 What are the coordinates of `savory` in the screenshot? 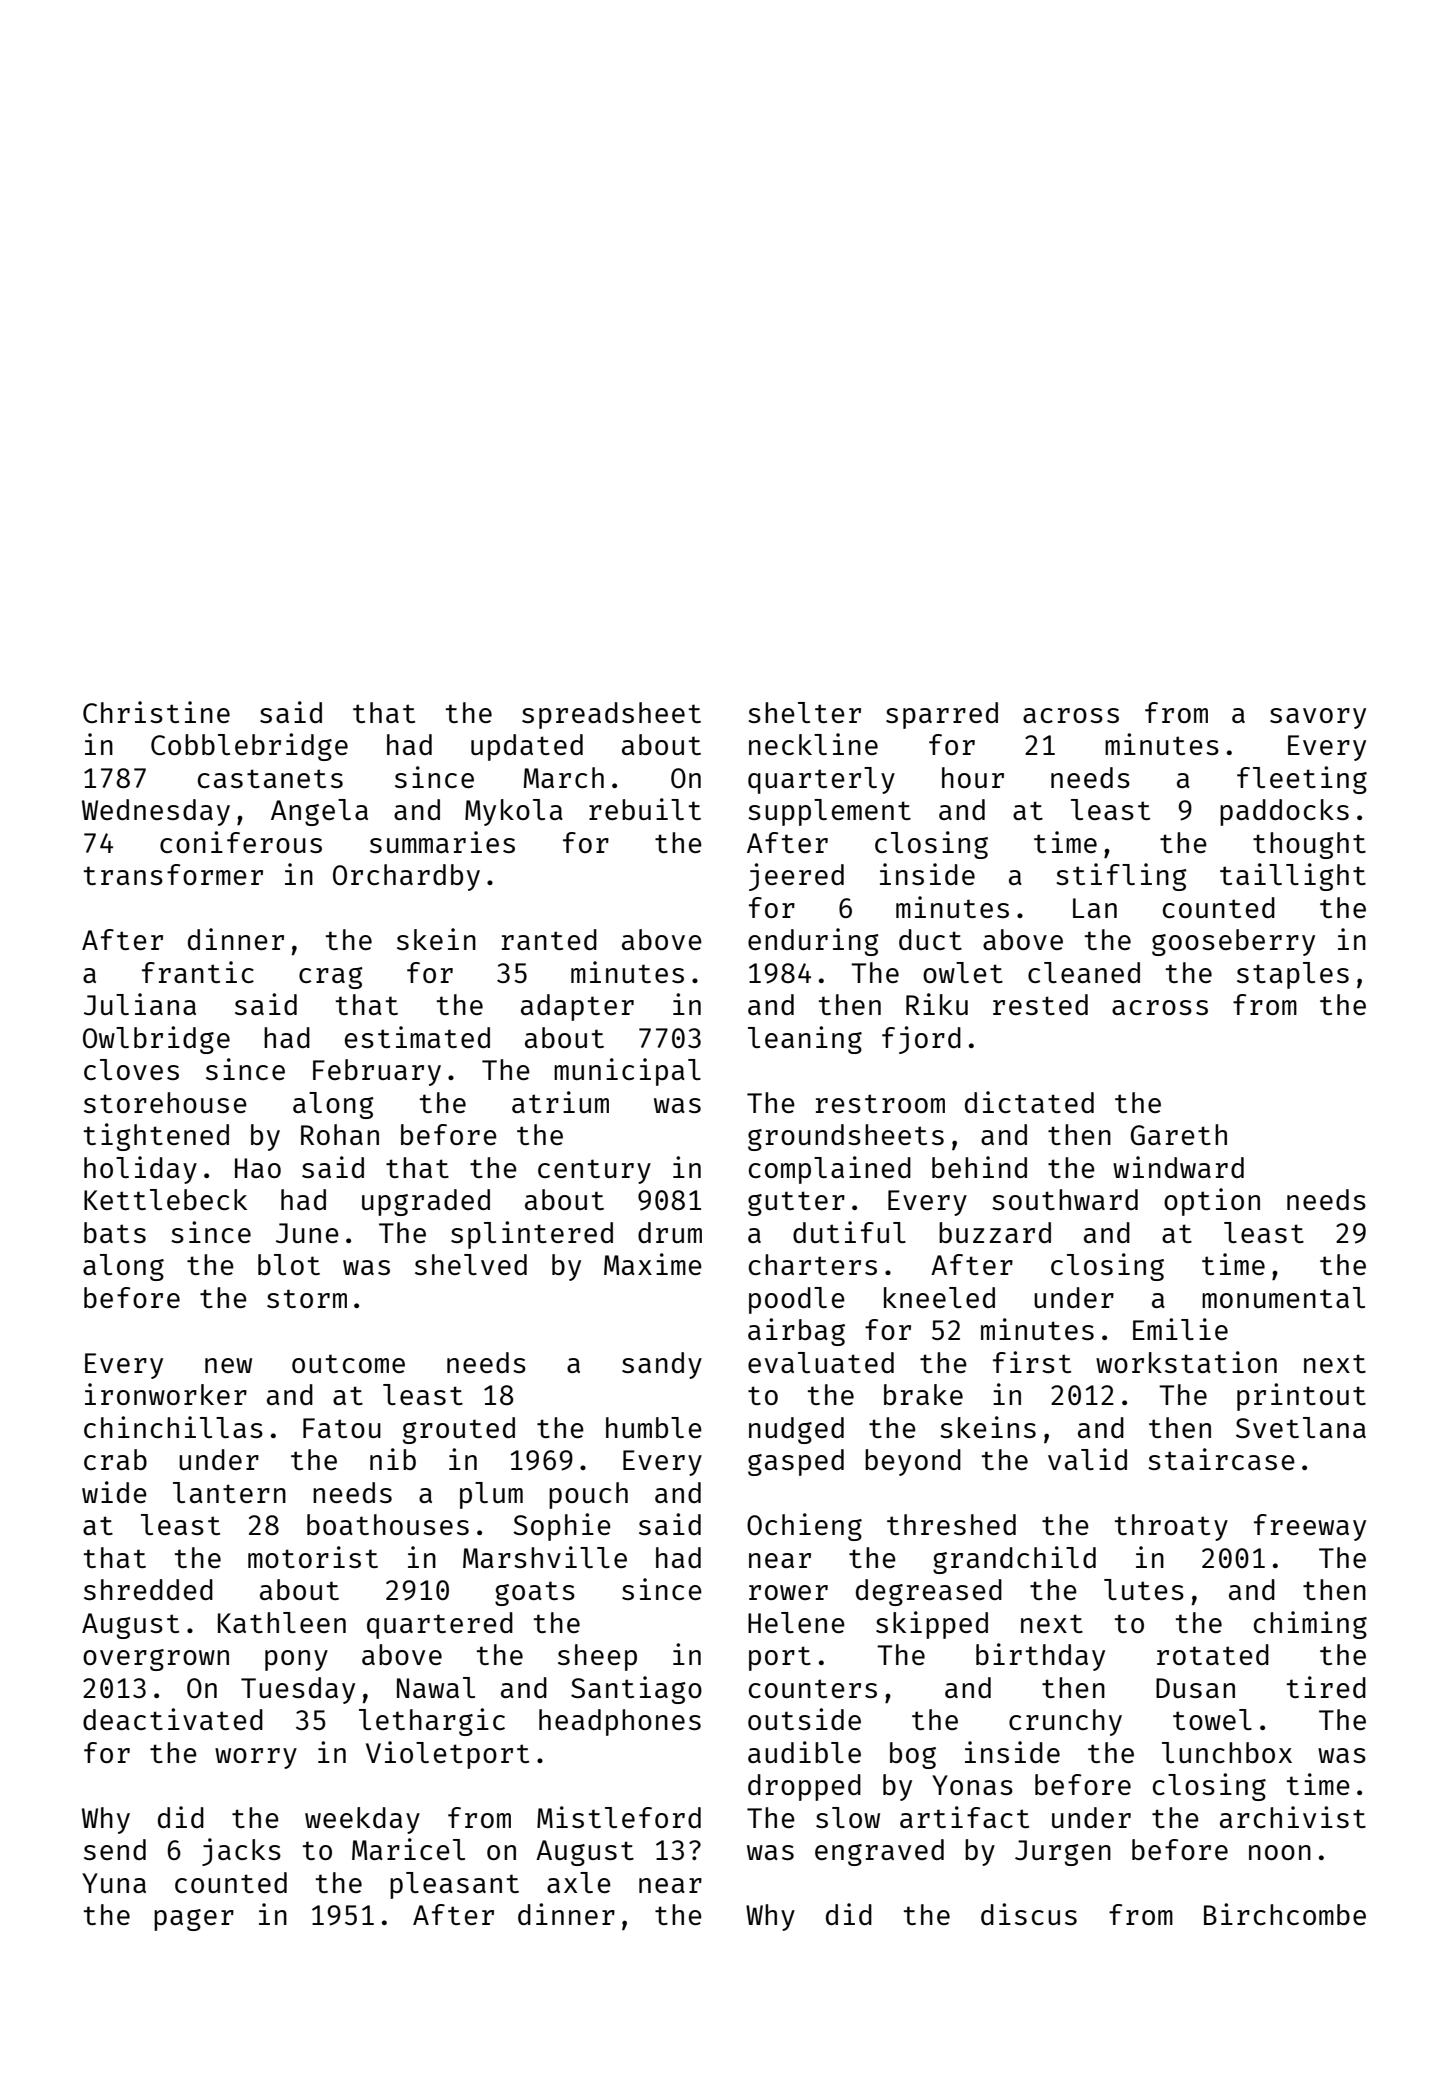 It's located at (1318, 718).
